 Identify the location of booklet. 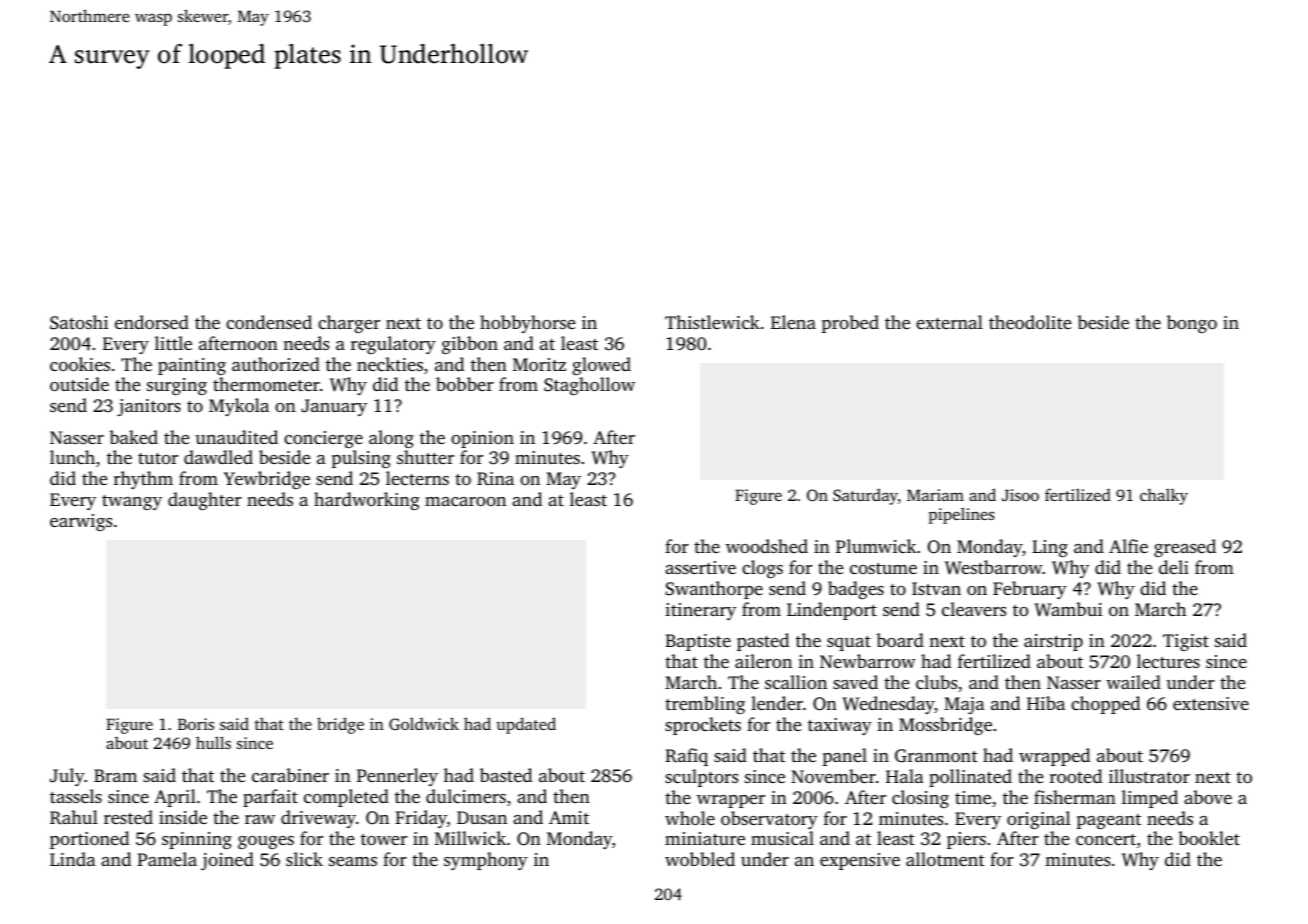
(1209, 838).
